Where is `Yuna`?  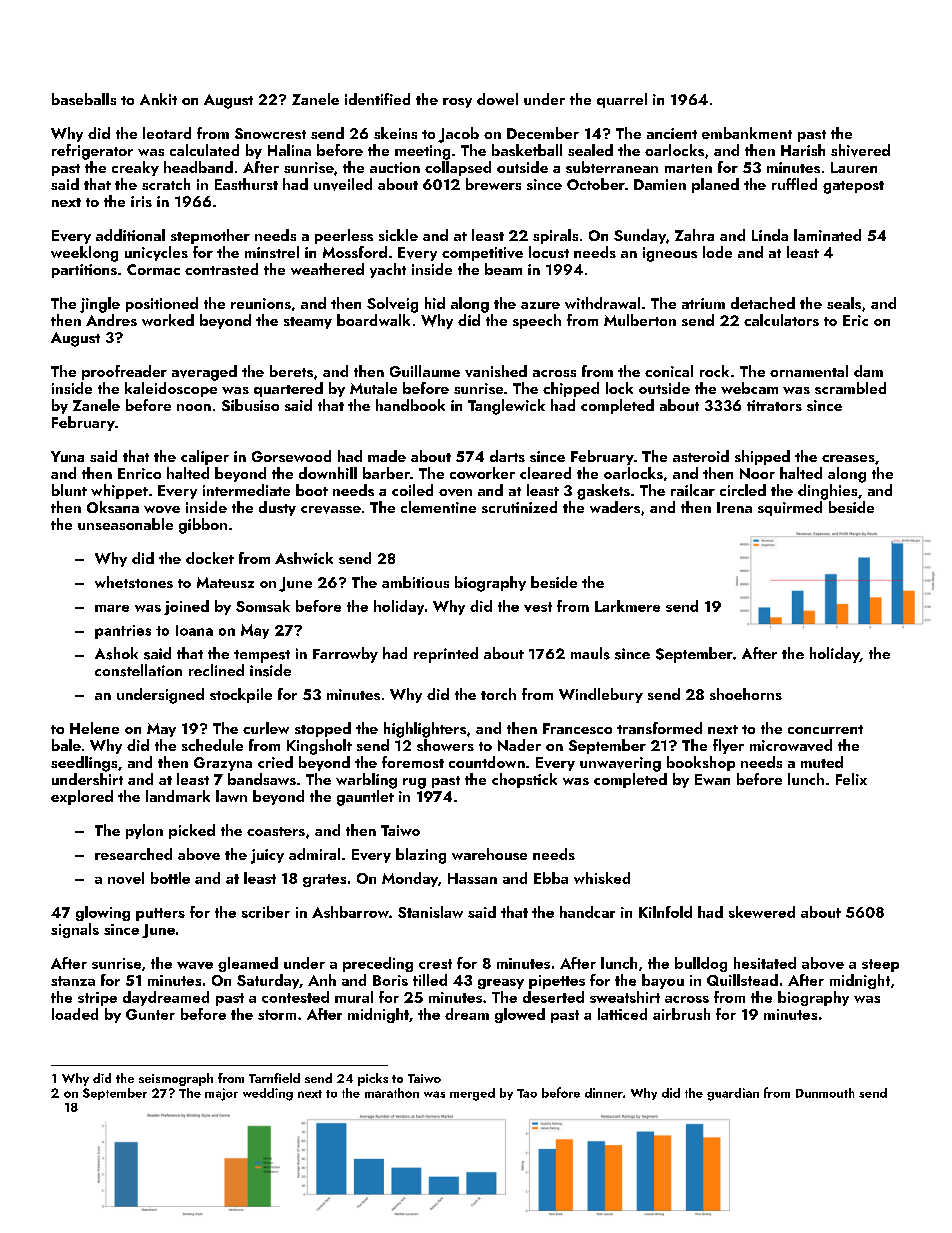
Yuna is located at coordinates (67, 456).
